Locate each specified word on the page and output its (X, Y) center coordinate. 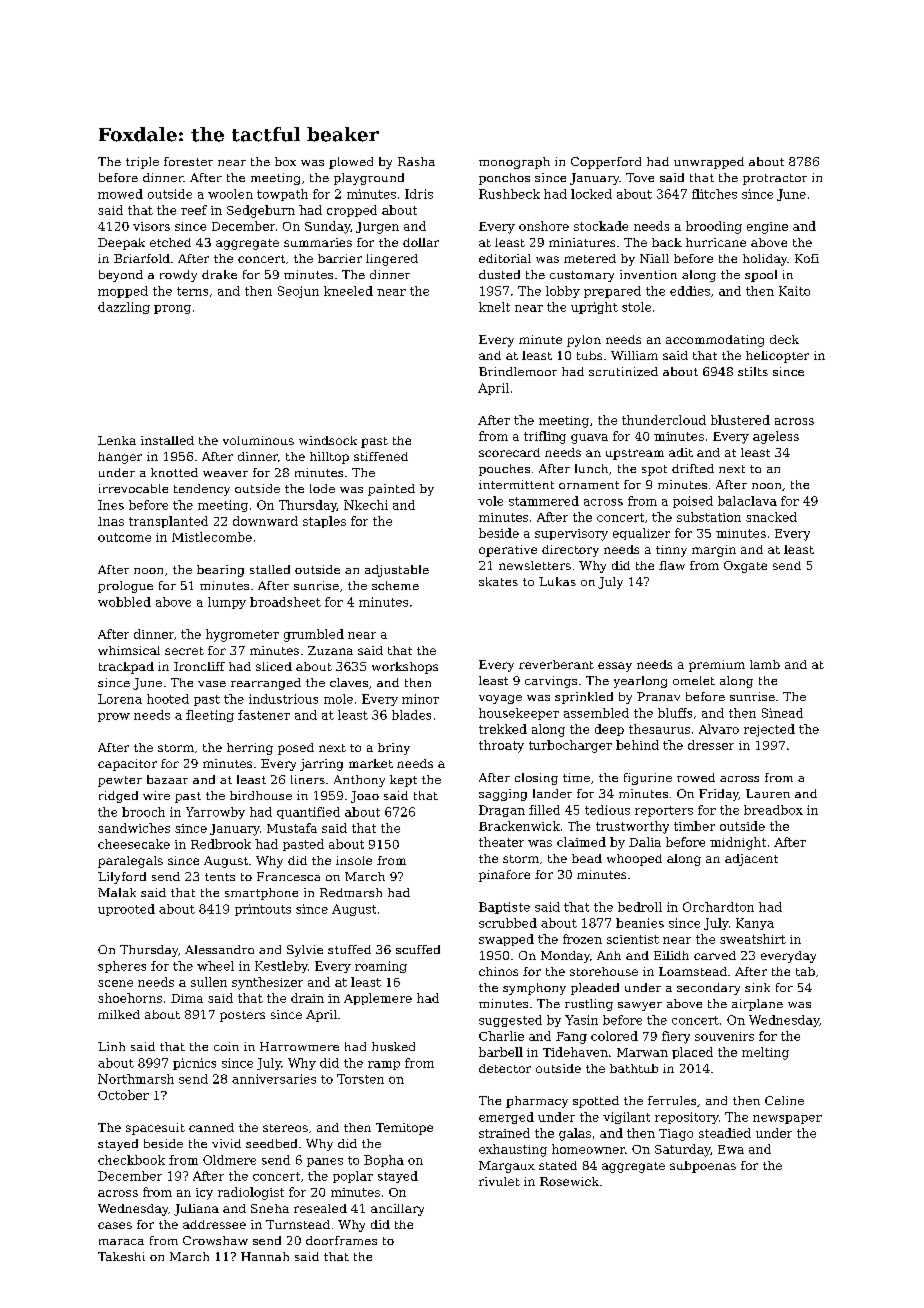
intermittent (516, 484)
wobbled (124, 602)
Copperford (606, 163)
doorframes (341, 1240)
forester (188, 161)
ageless (776, 437)
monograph (514, 163)
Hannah (265, 1256)
